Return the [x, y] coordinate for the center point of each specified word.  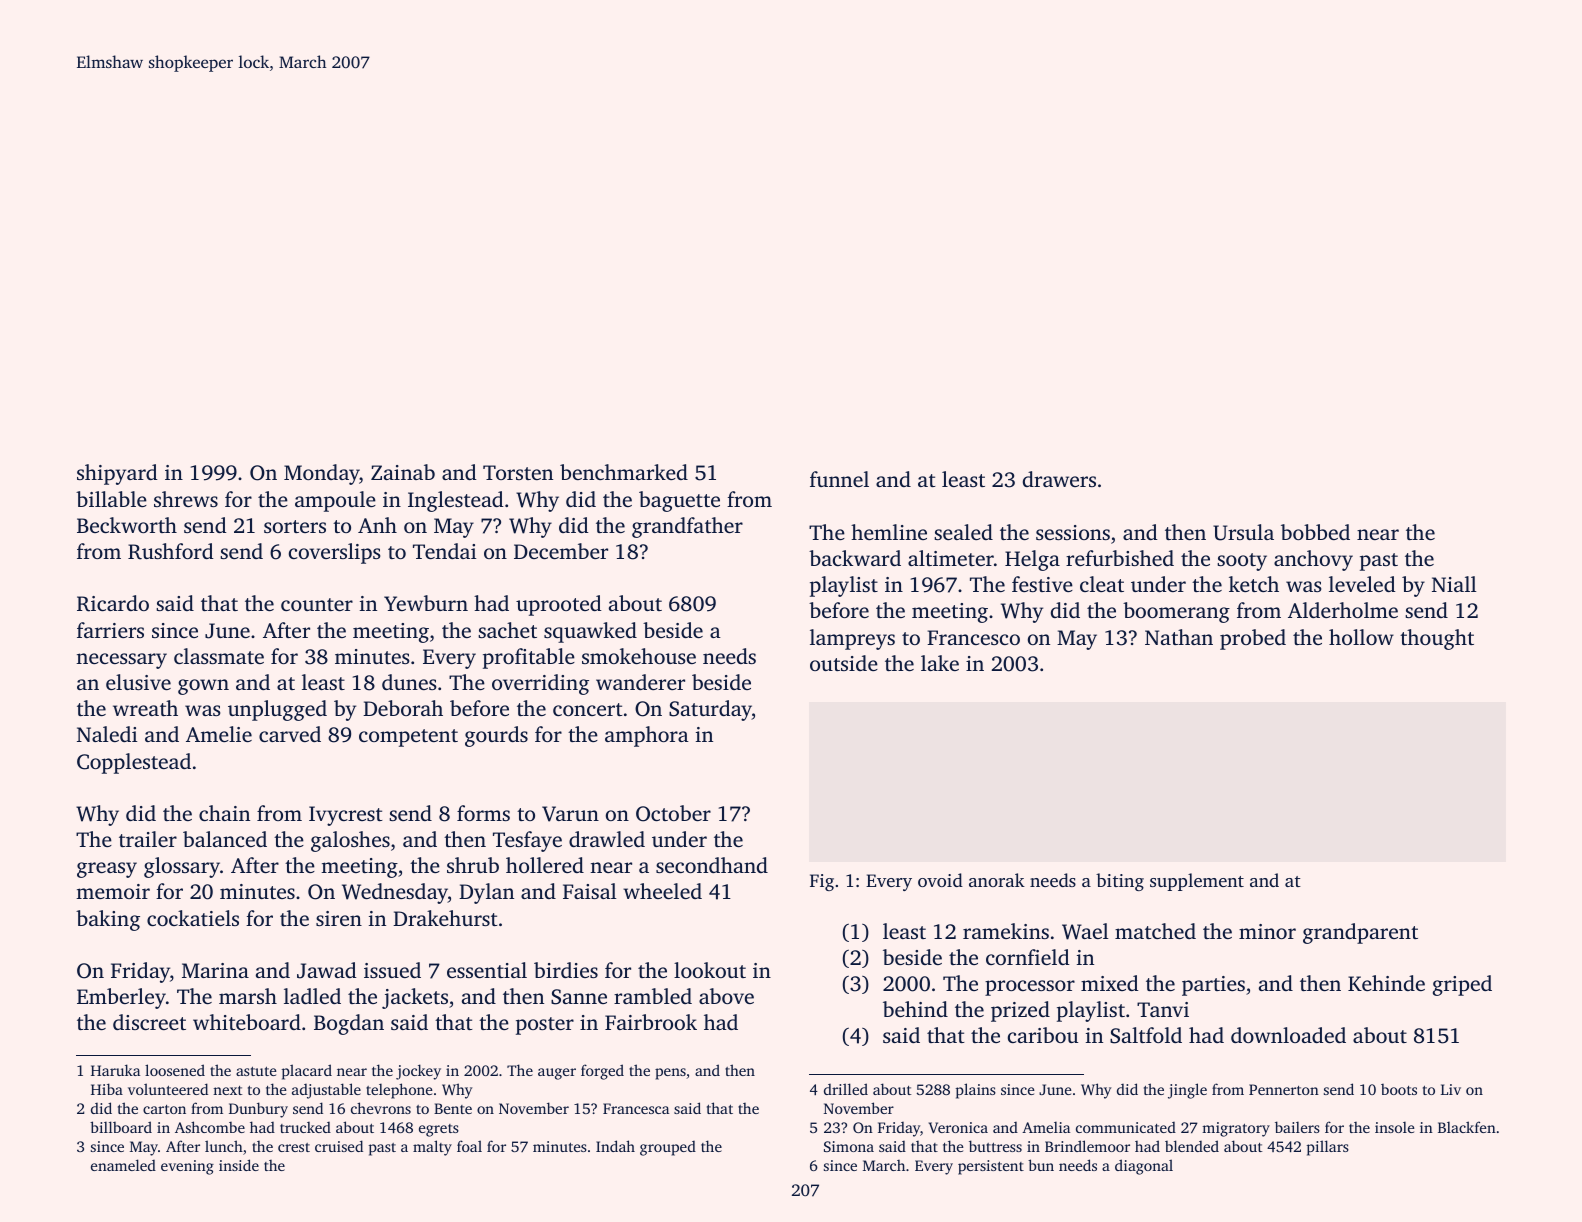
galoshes [350, 841]
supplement [1197, 882]
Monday [322, 474]
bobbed [1315, 532]
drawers [1059, 479]
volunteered [168, 1089]
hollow [1361, 637]
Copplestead [134, 763]
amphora [647, 736]
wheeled [662, 891]
